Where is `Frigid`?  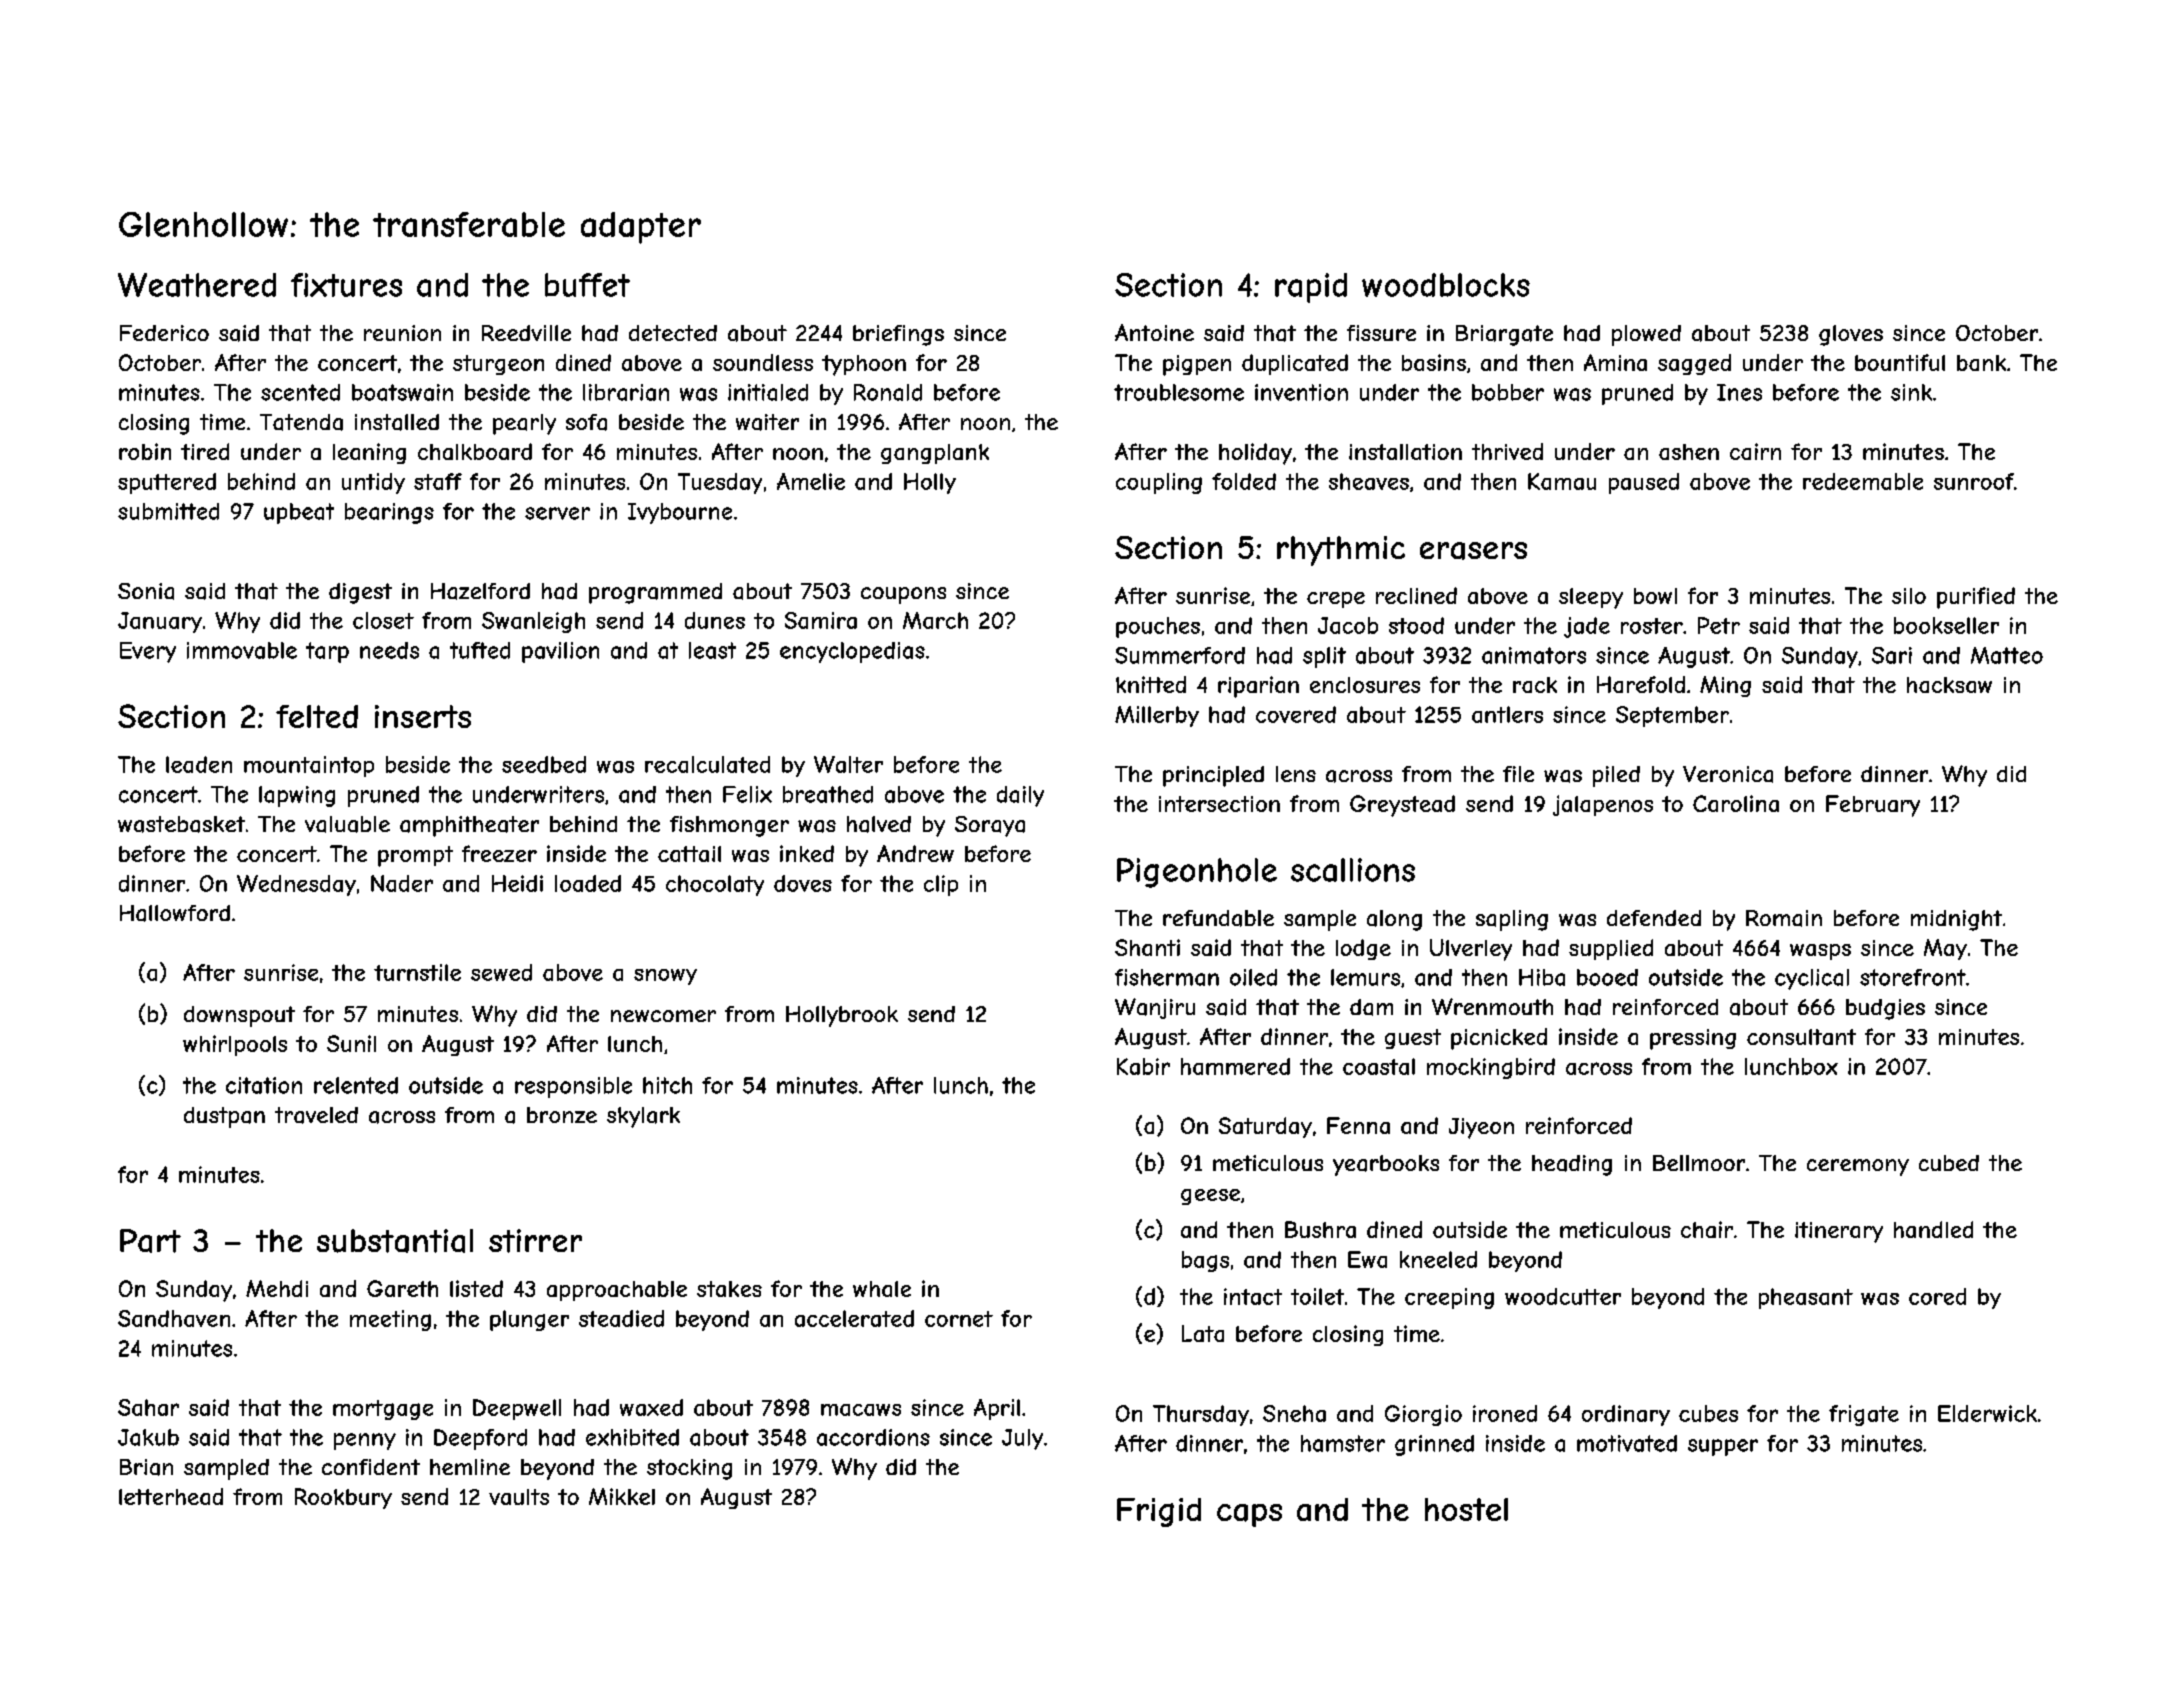
Frigid is located at coordinates (1159, 1512).
